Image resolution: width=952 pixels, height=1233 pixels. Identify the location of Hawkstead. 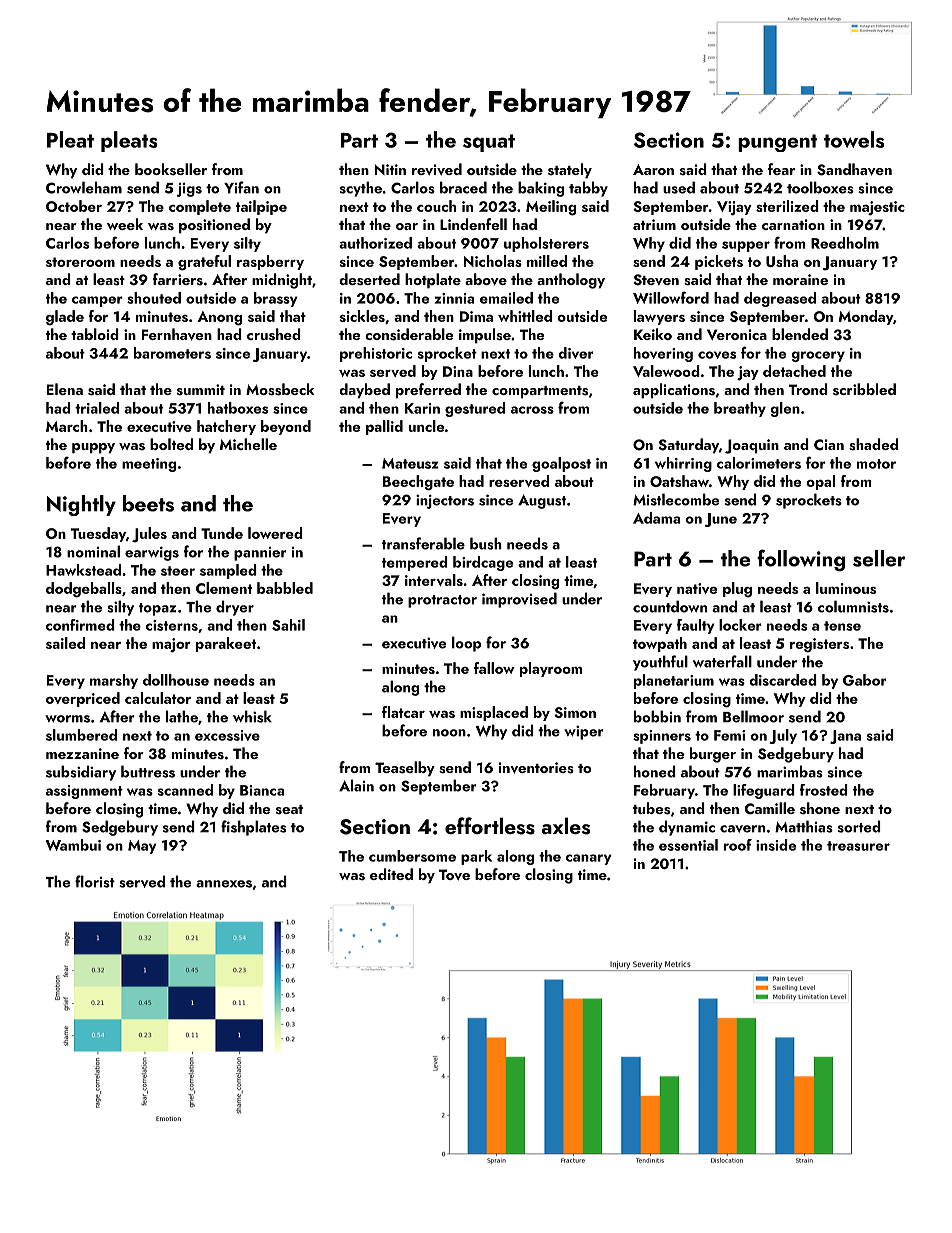
(83, 570).
